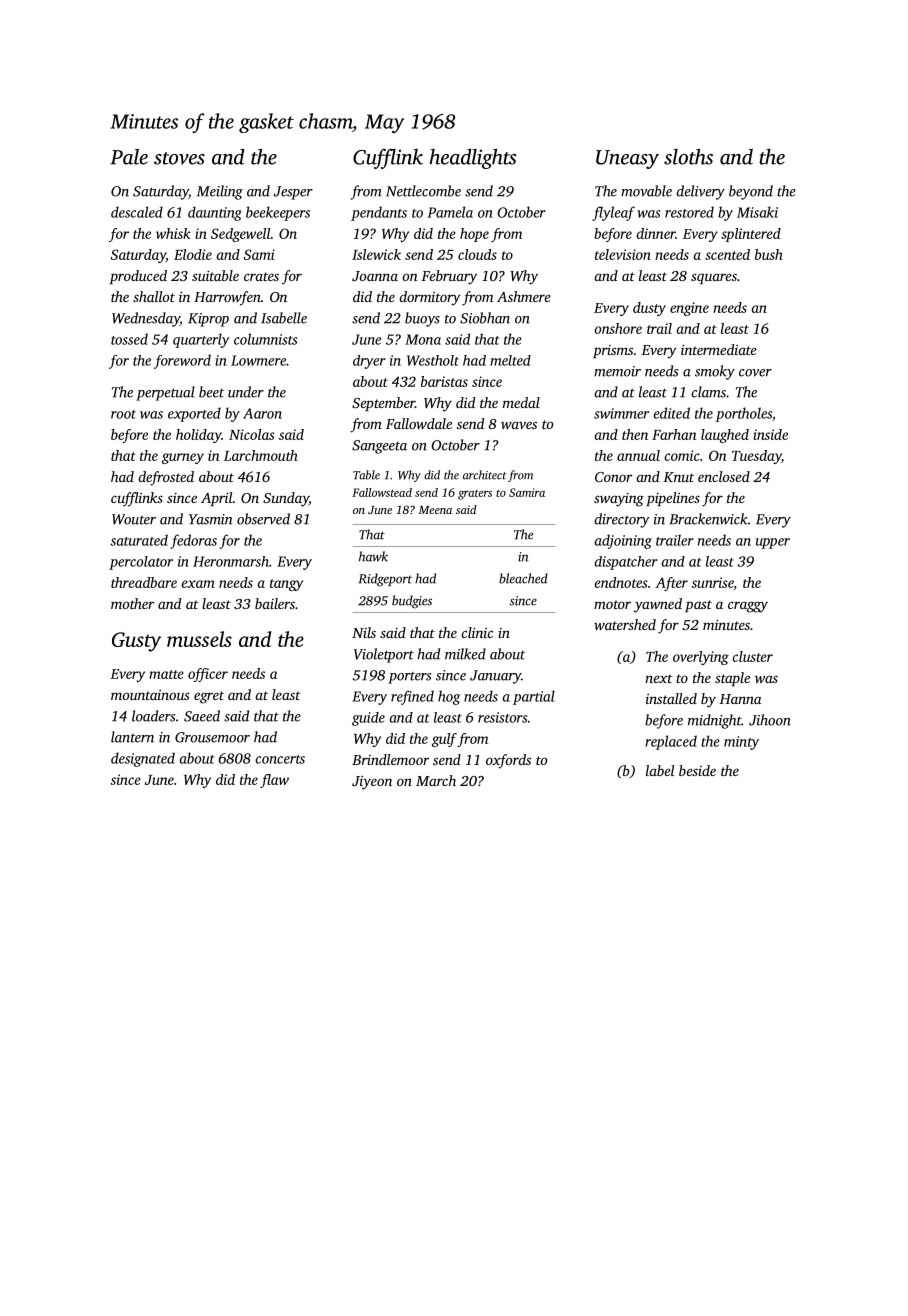  I want to click on past, so click(698, 606).
